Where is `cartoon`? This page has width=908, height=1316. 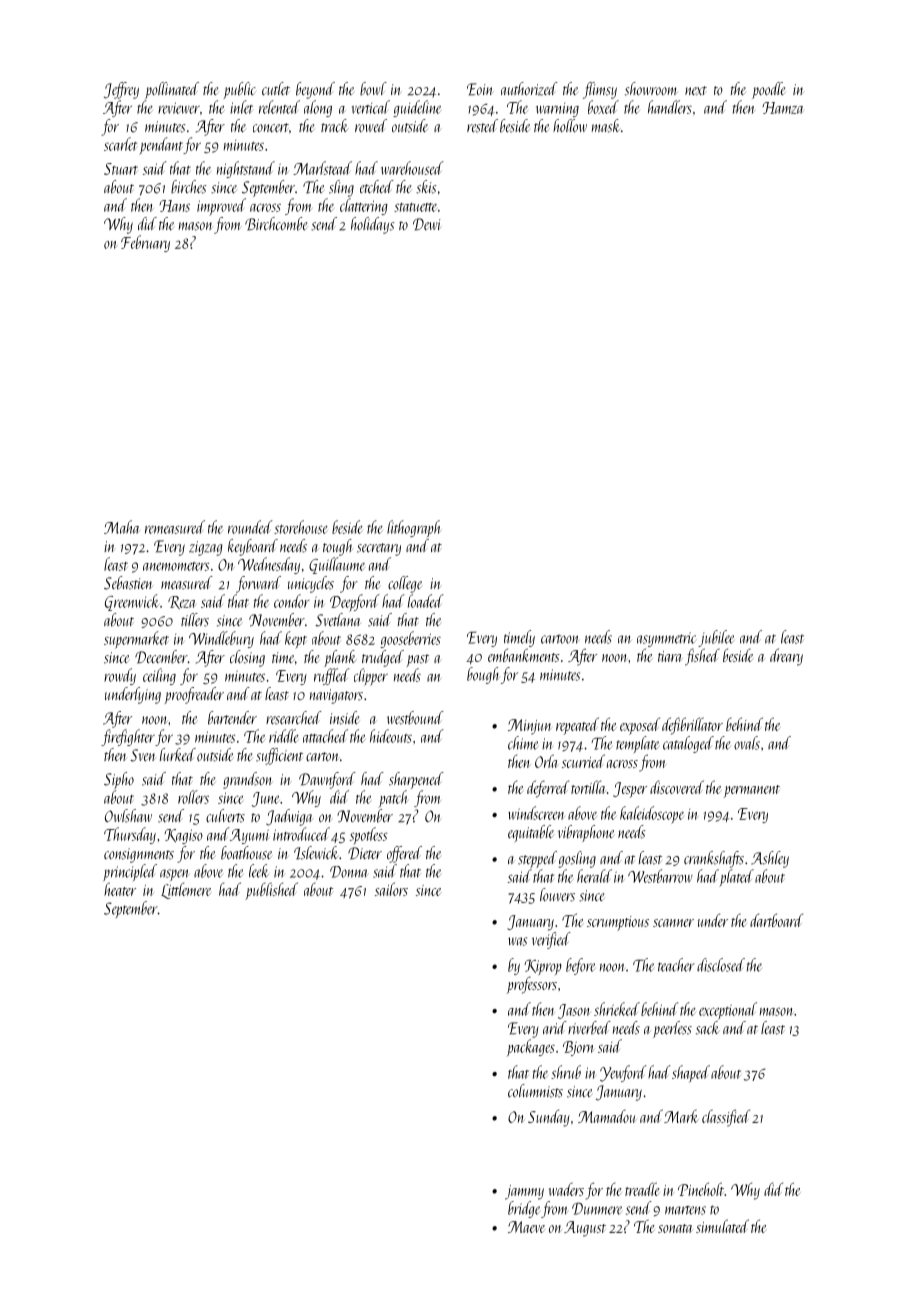
cartoon is located at coordinates (560, 639).
